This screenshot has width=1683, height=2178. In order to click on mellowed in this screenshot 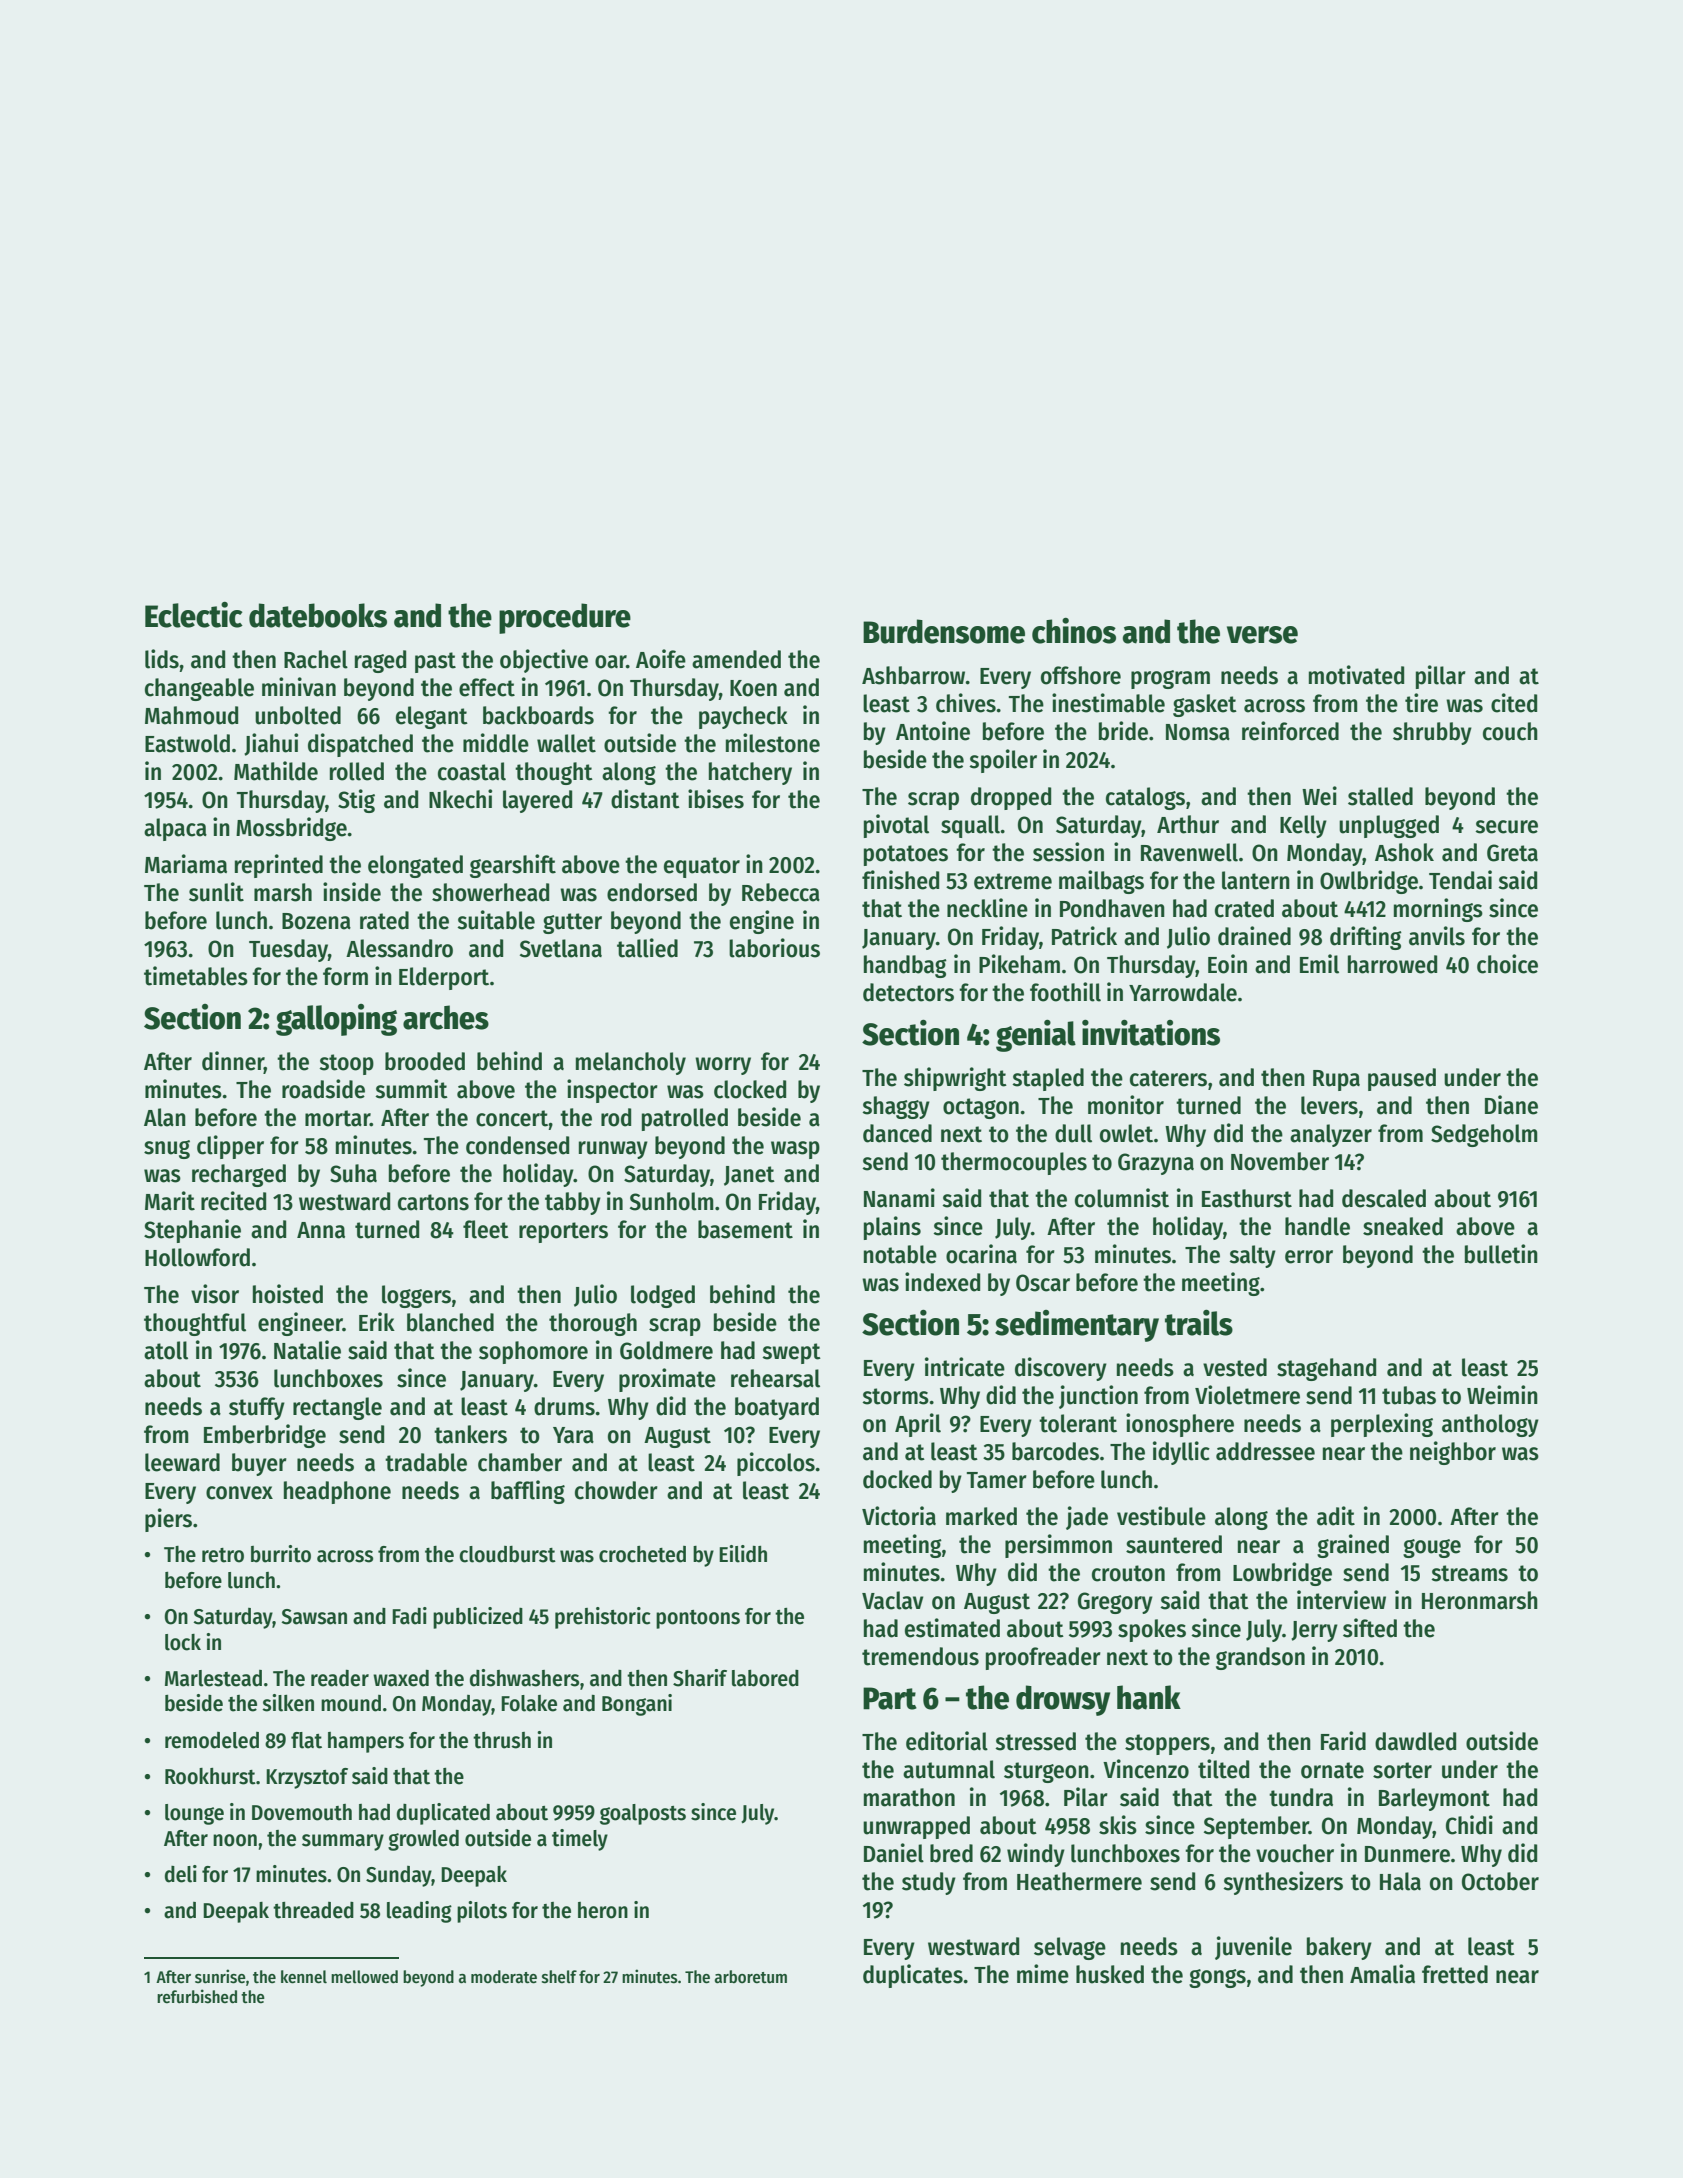, I will do `click(364, 1977)`.
